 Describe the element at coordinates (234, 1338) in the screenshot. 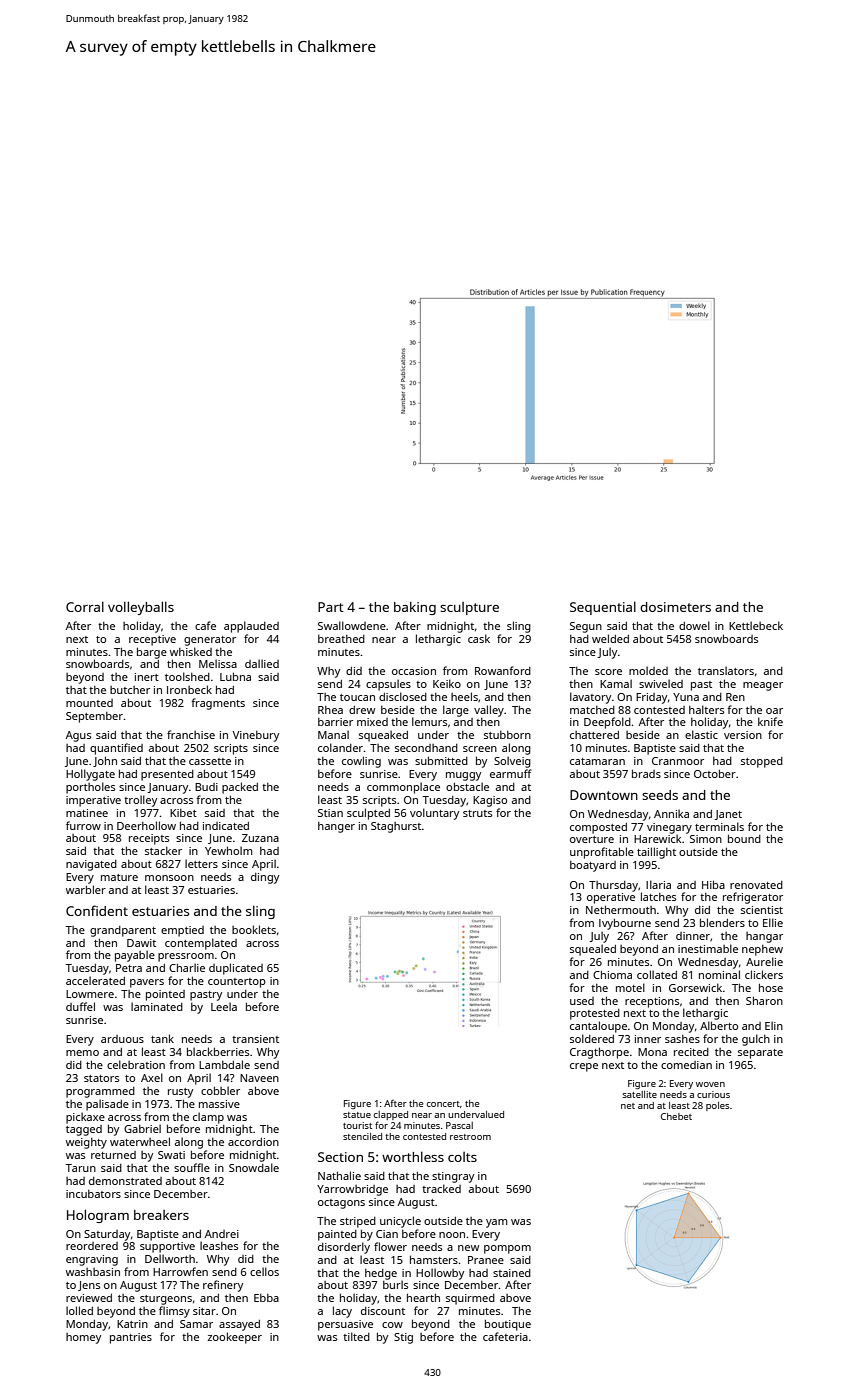

I see `zookeeper` at that location.
